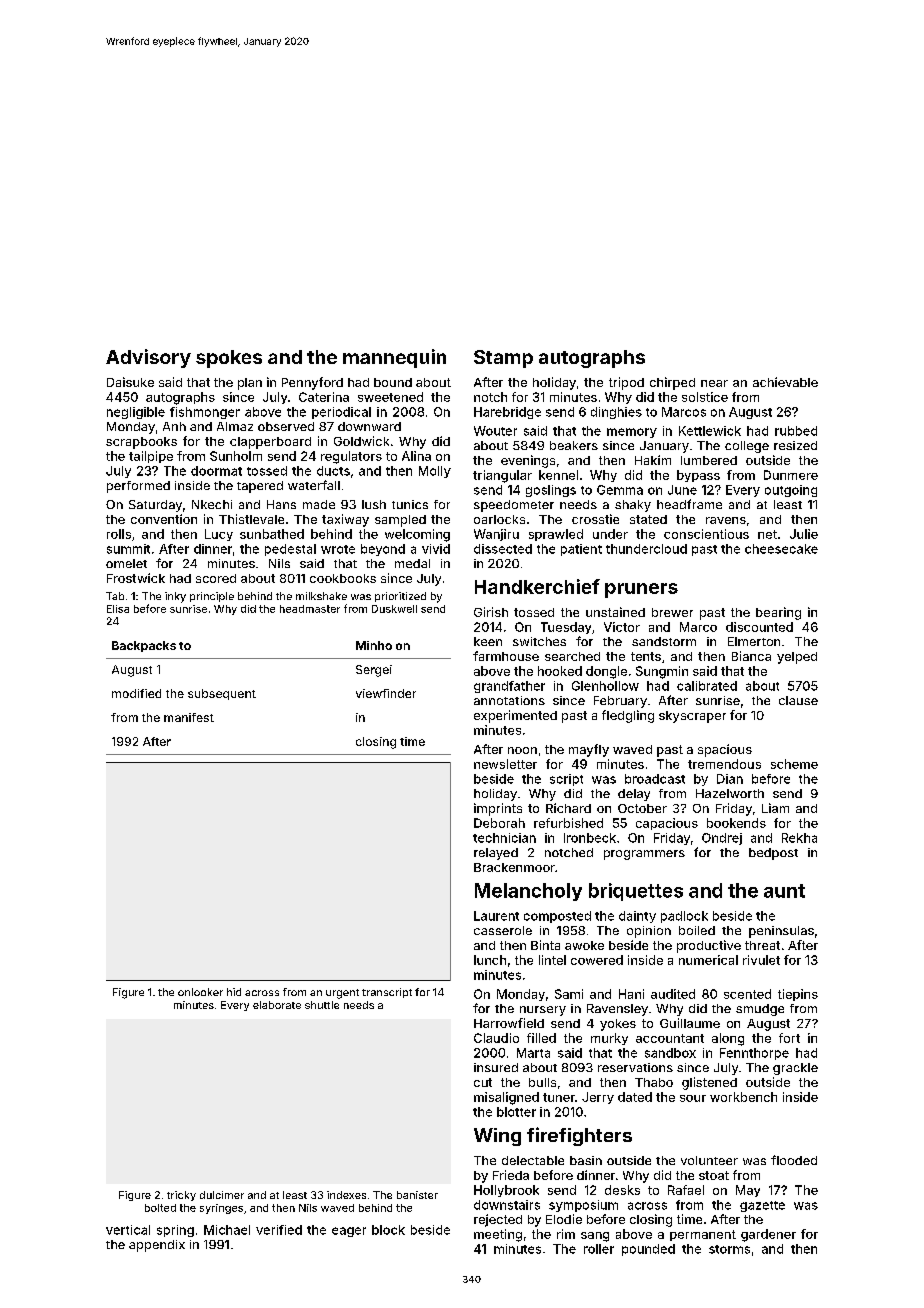 The height and width of the screenshot is (1308, 924). I want to click on urgent, so click(342, 994).
